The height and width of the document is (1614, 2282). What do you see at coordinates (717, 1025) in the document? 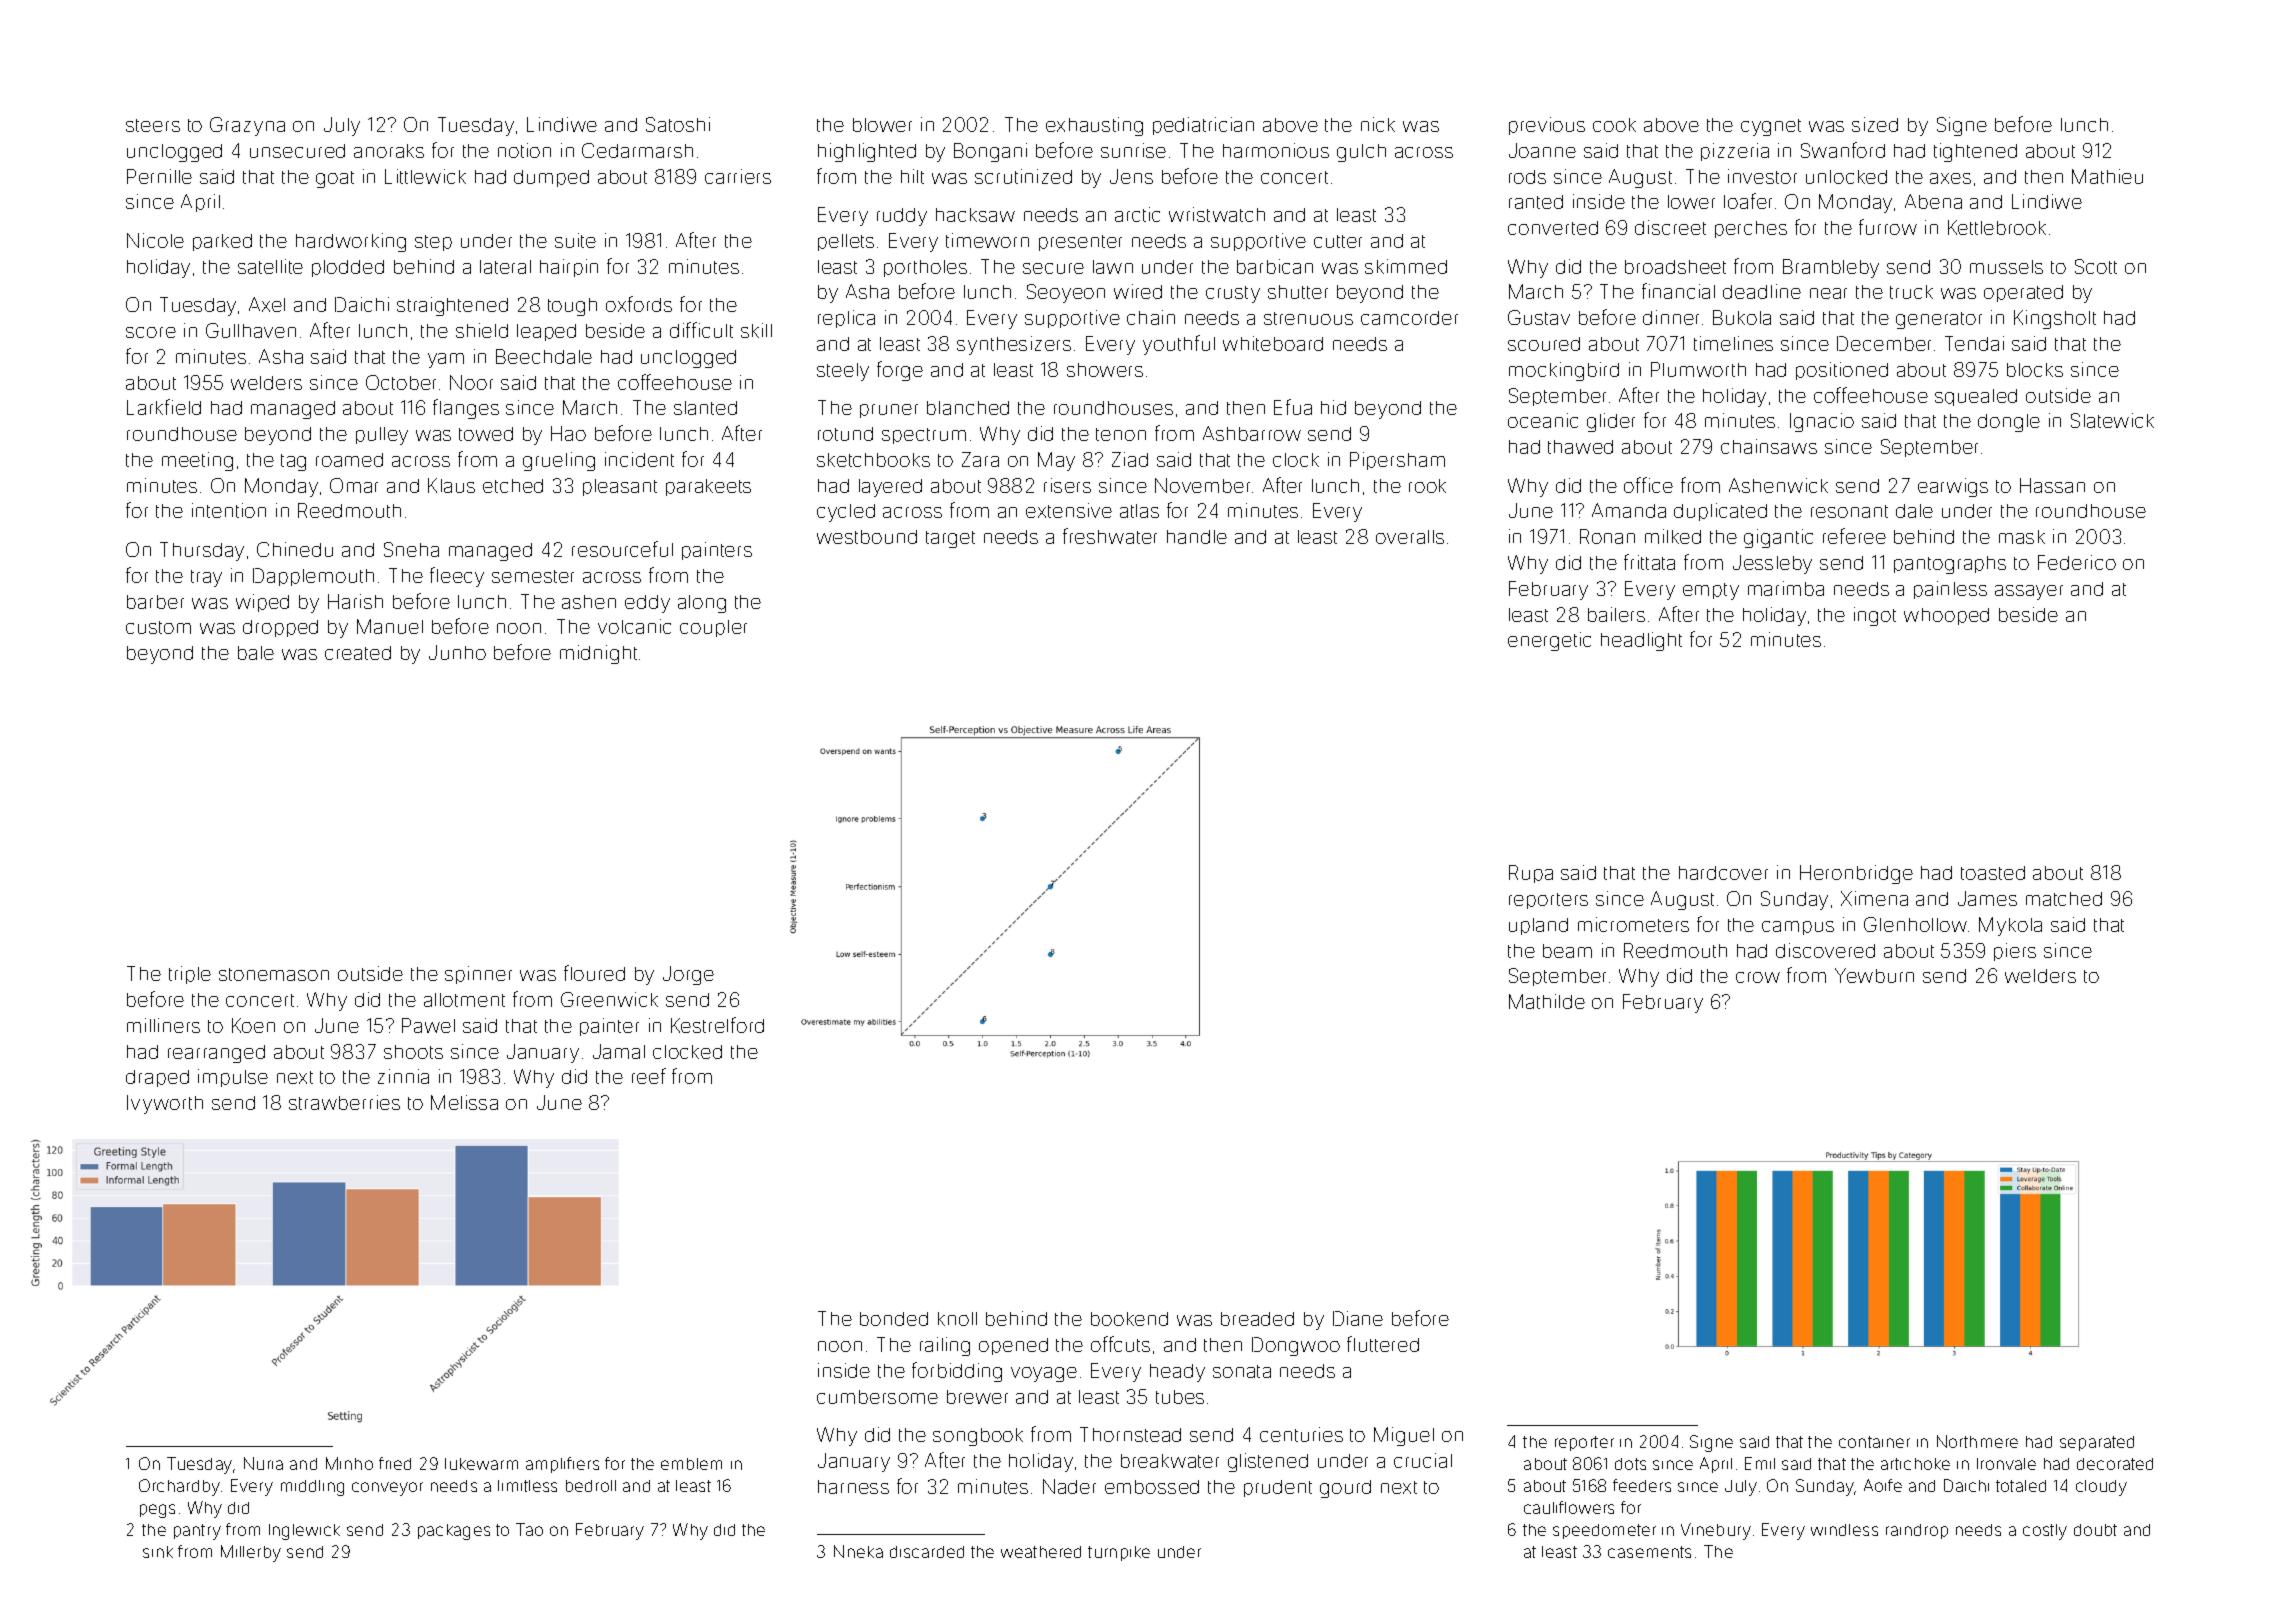
I see `Kestrelford` at bounding box center [717, 1025].
